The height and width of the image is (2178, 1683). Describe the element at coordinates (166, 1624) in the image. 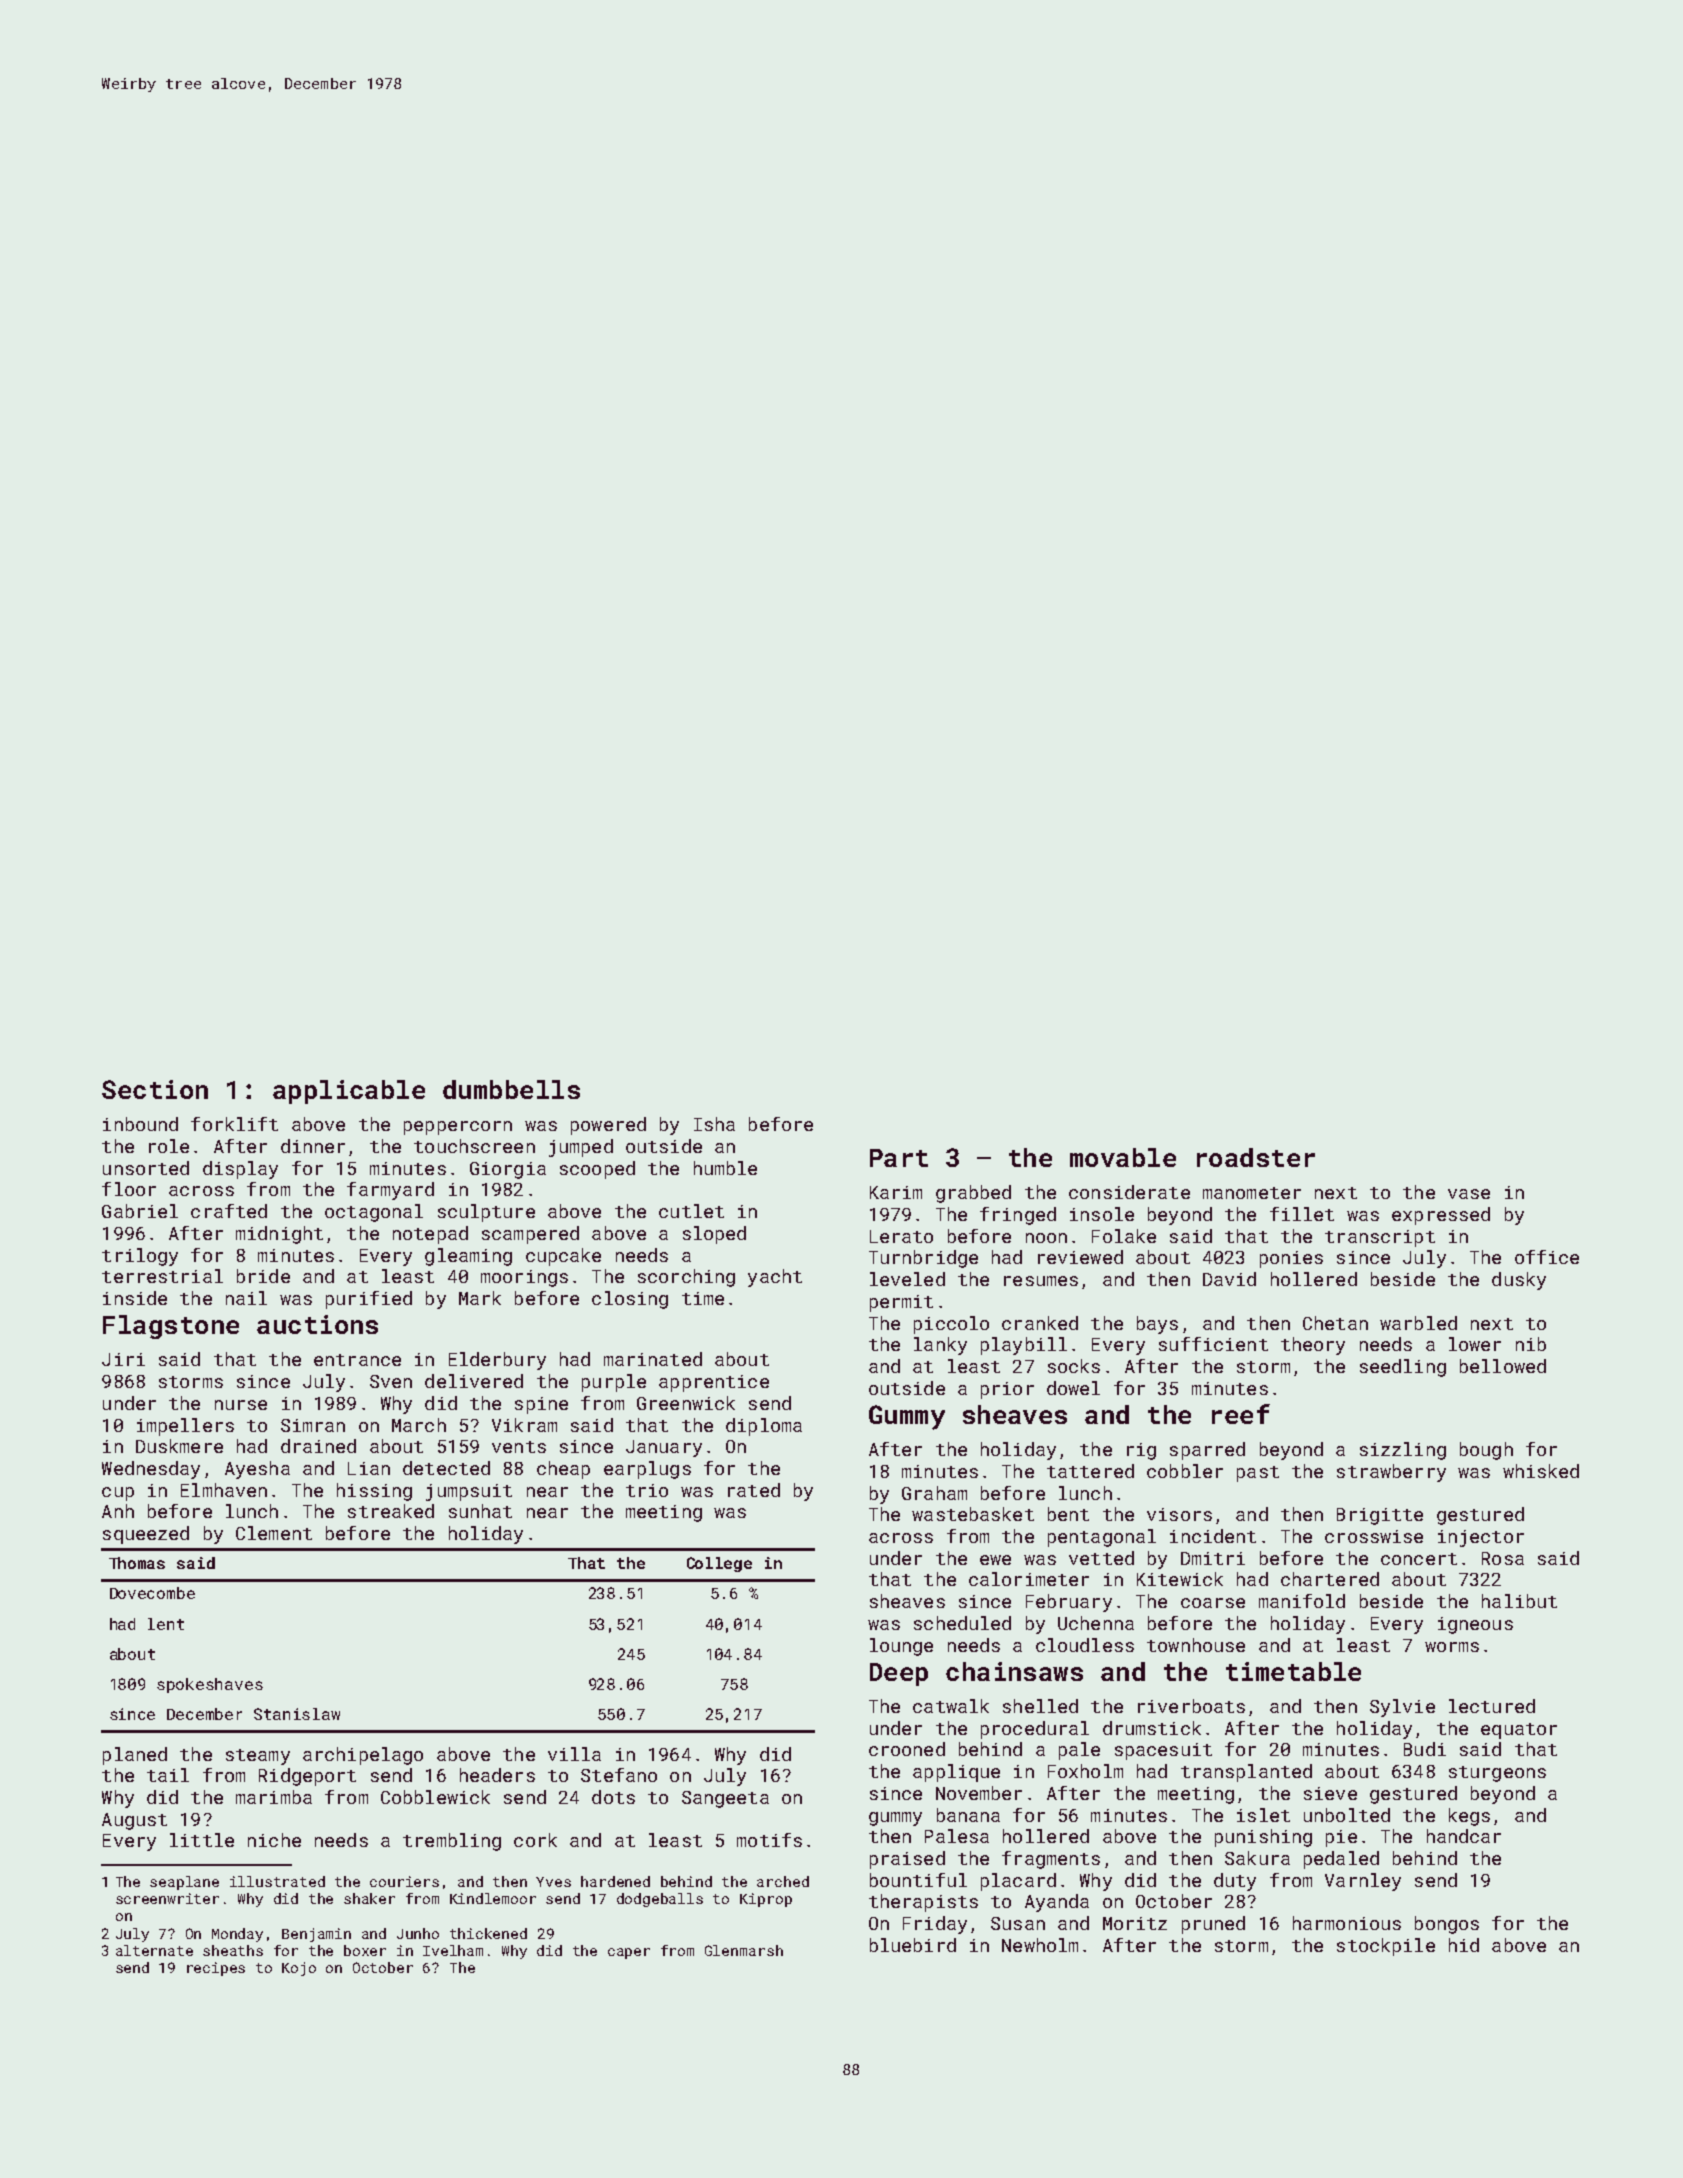

I see `lent` at that location.
